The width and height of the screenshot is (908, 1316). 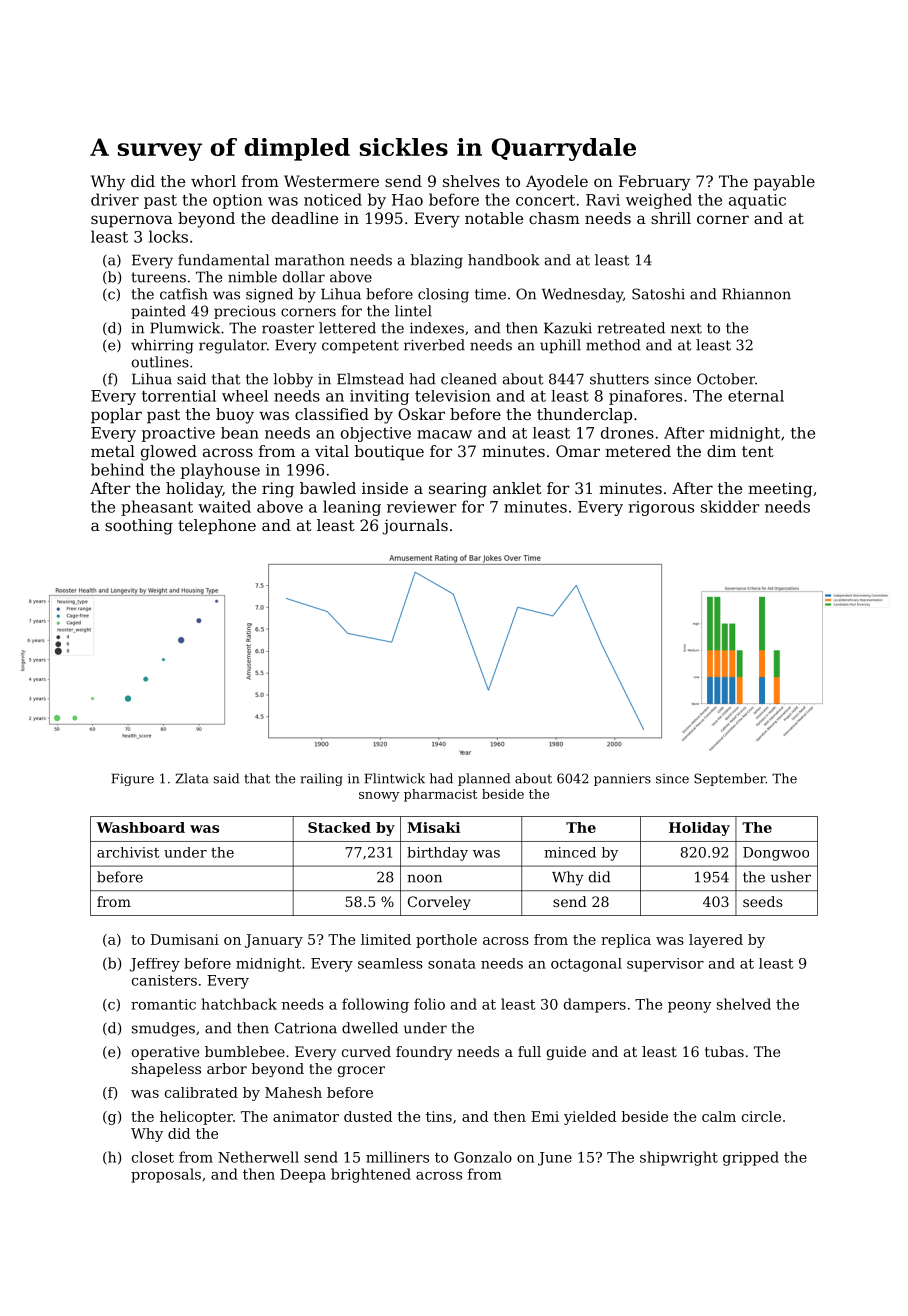 What do you see at coordinates (192, 778) in the screenshot?
I see `Zlata` at bounding box center [192, 778].
